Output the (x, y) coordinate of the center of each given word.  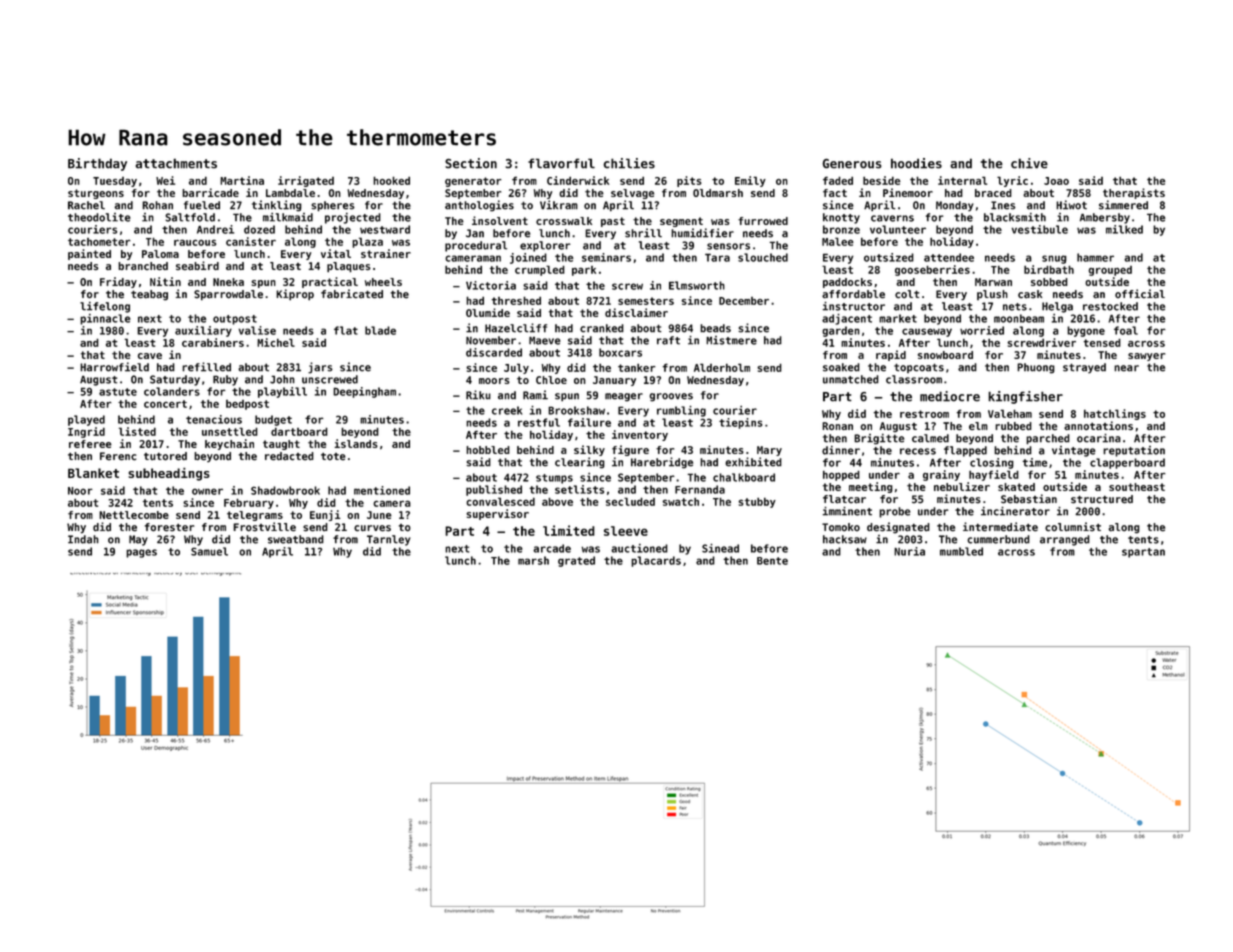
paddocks (847, 283)
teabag (149, 295)
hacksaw (845, 539)
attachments (176, 163)
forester (170, 527)
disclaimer (636, 312)
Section (471, 163)
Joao (1056, 181)
